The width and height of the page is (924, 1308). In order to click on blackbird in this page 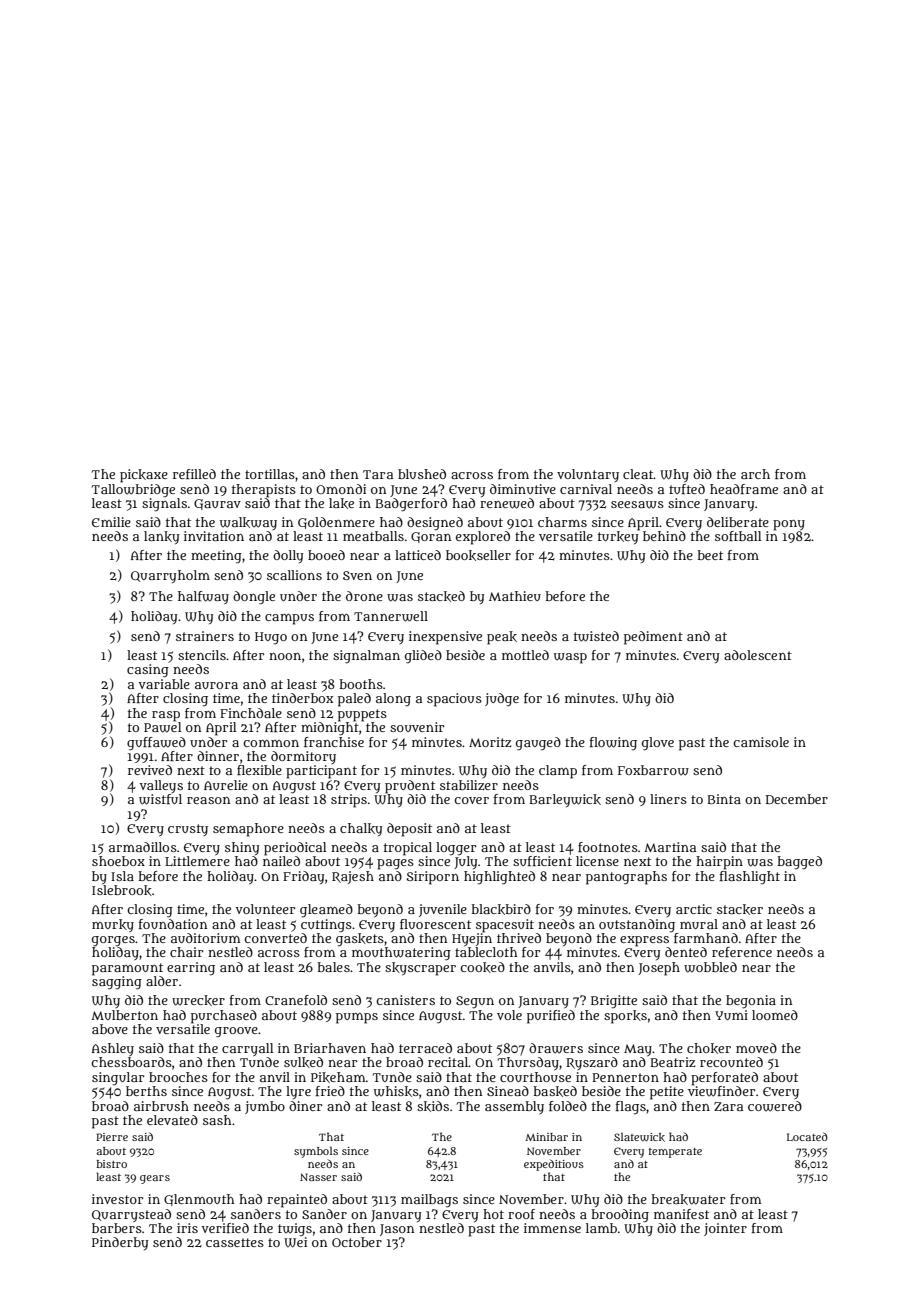, I will do `click(501, 909)`.
